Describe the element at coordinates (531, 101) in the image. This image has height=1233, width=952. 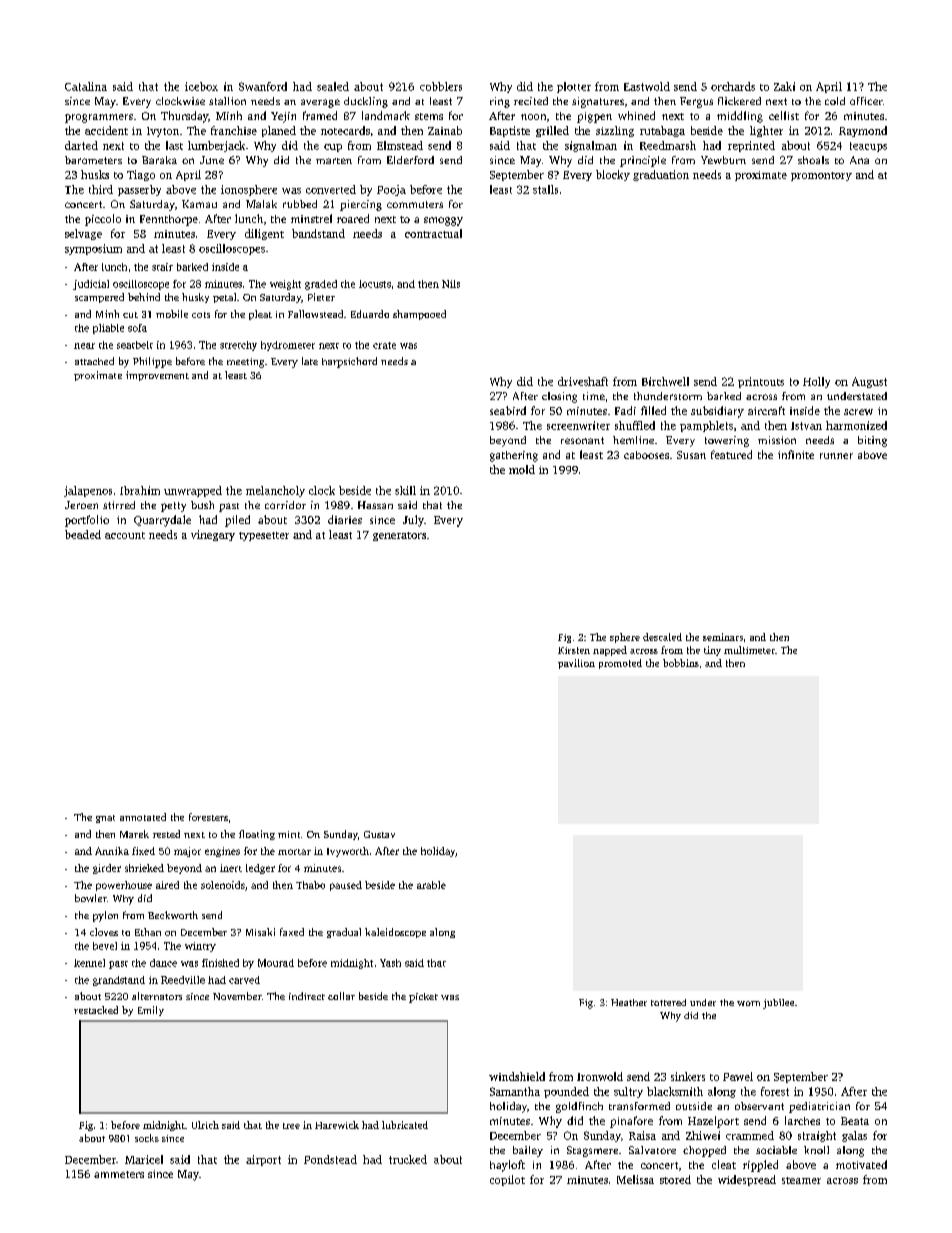
I see `recited` at that location.
